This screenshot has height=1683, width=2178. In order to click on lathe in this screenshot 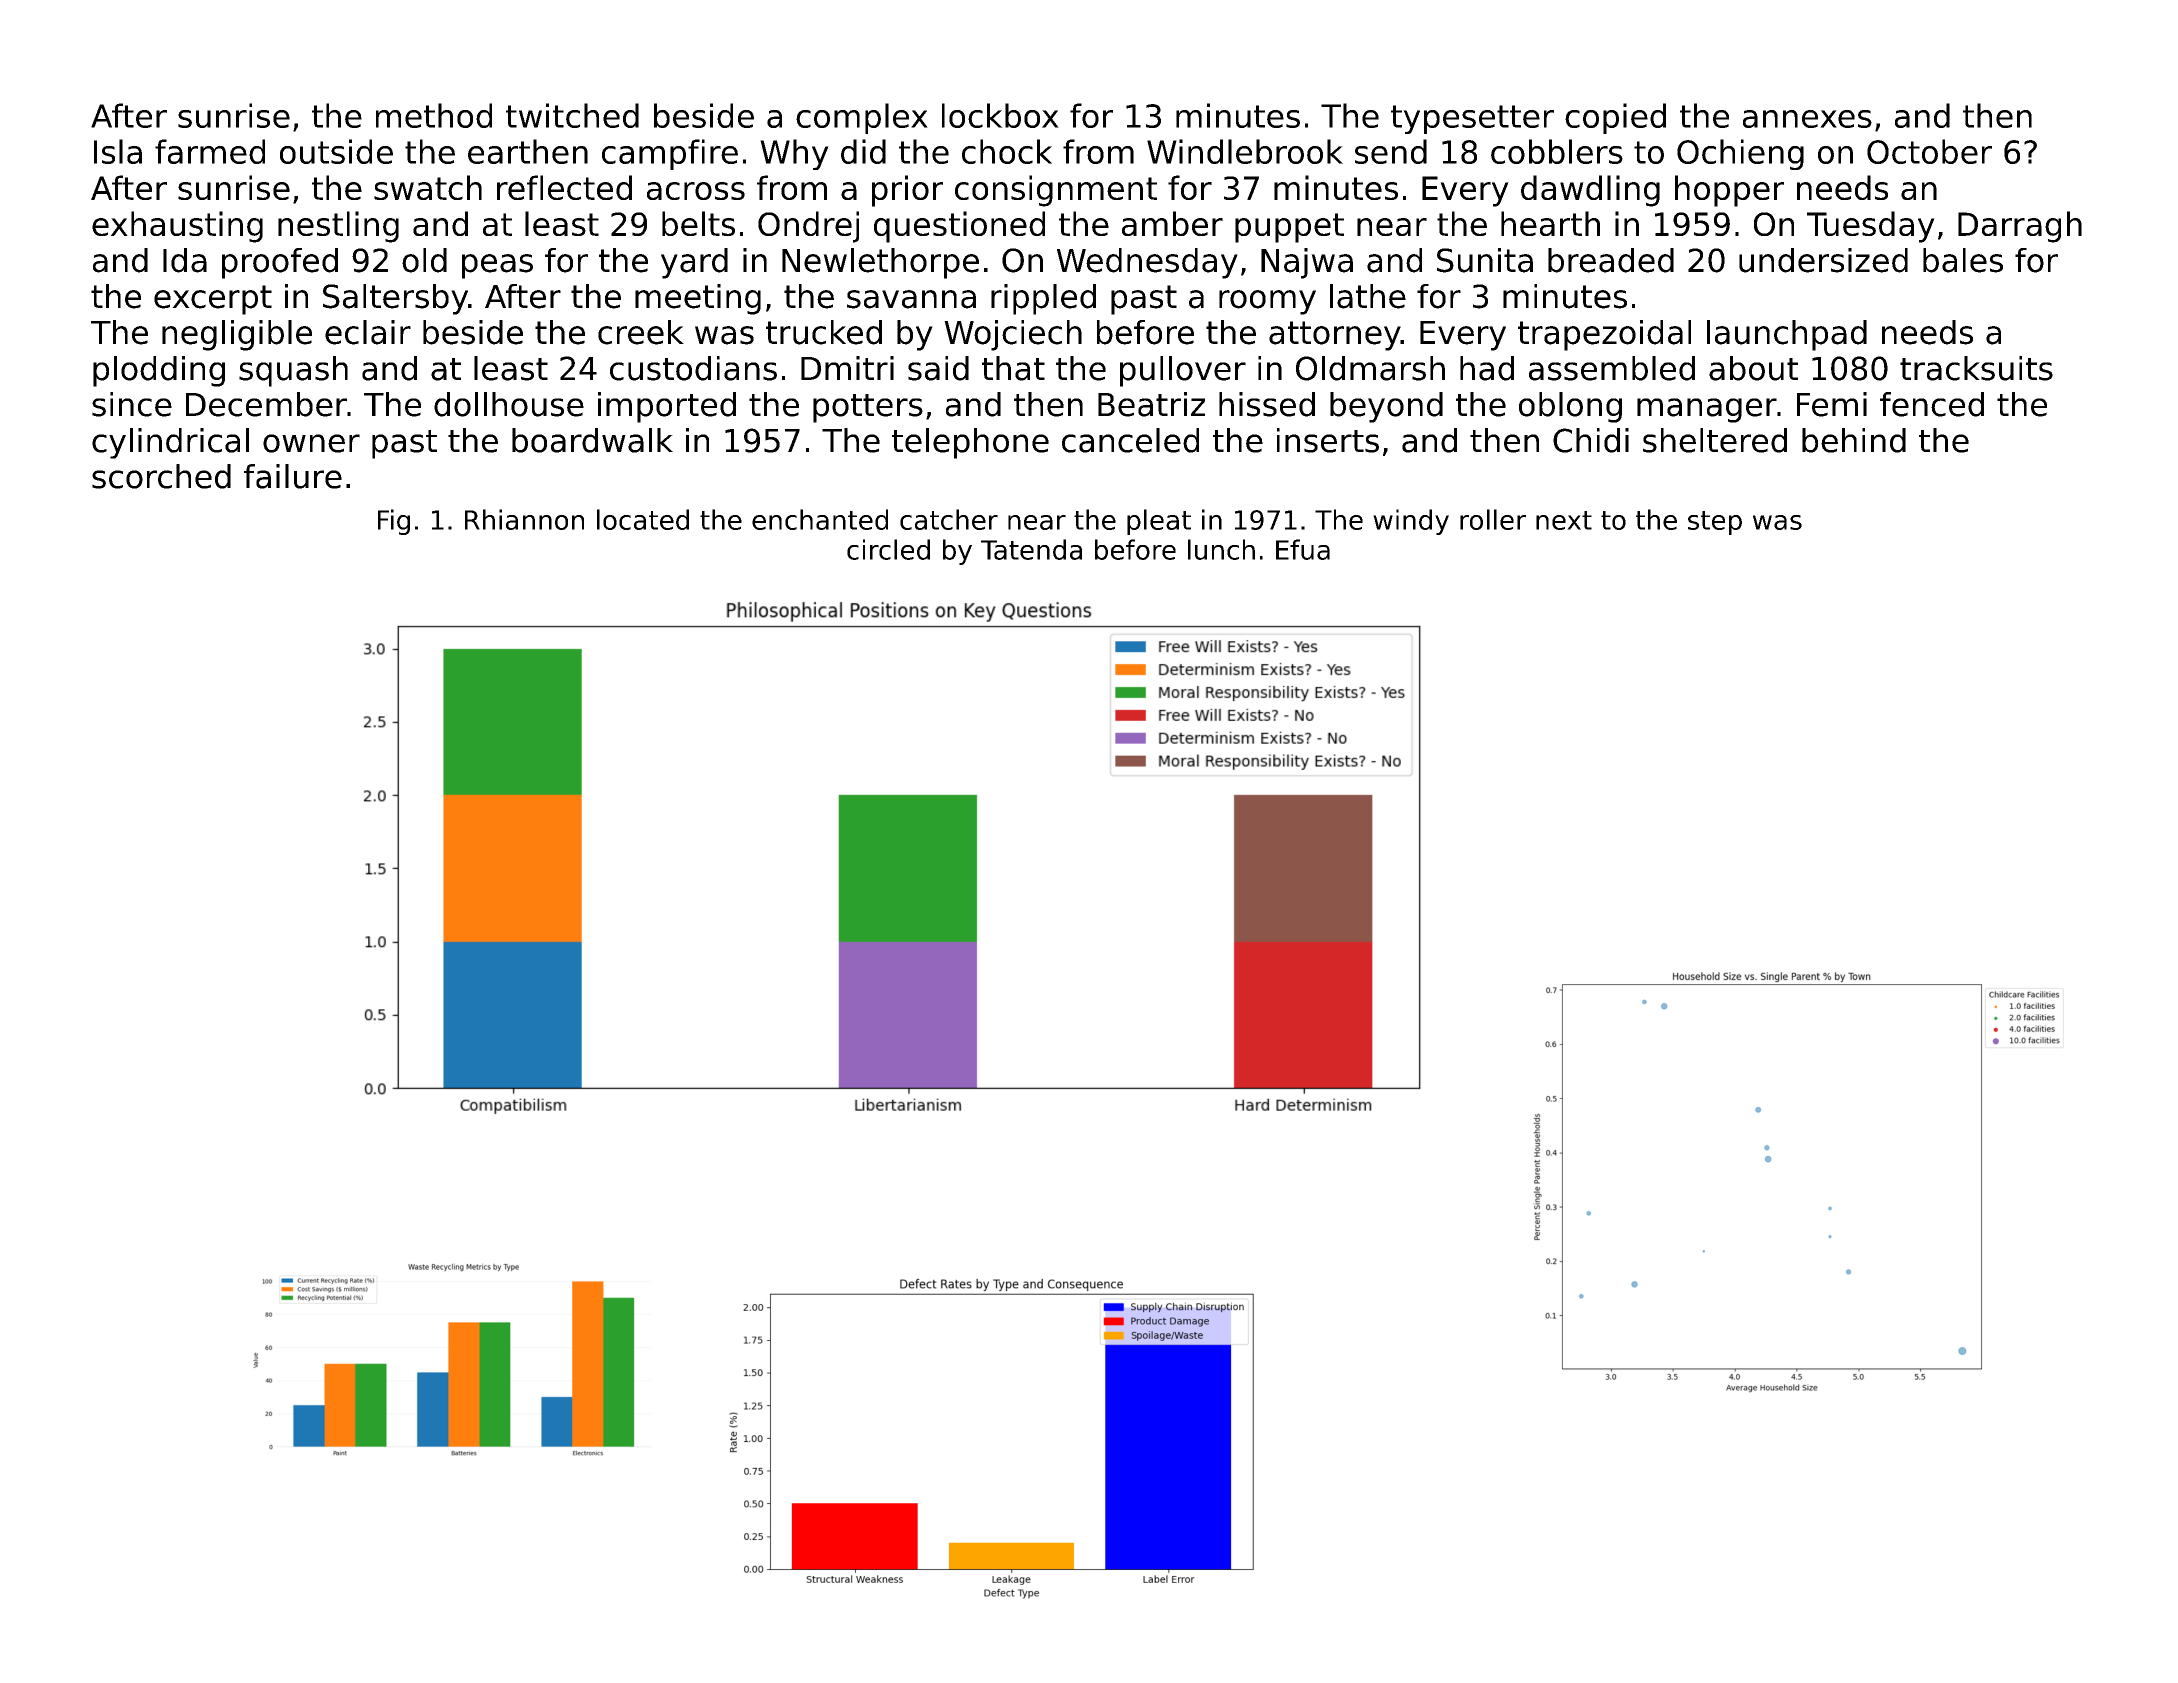, I will do `click(1368, 296)`.
